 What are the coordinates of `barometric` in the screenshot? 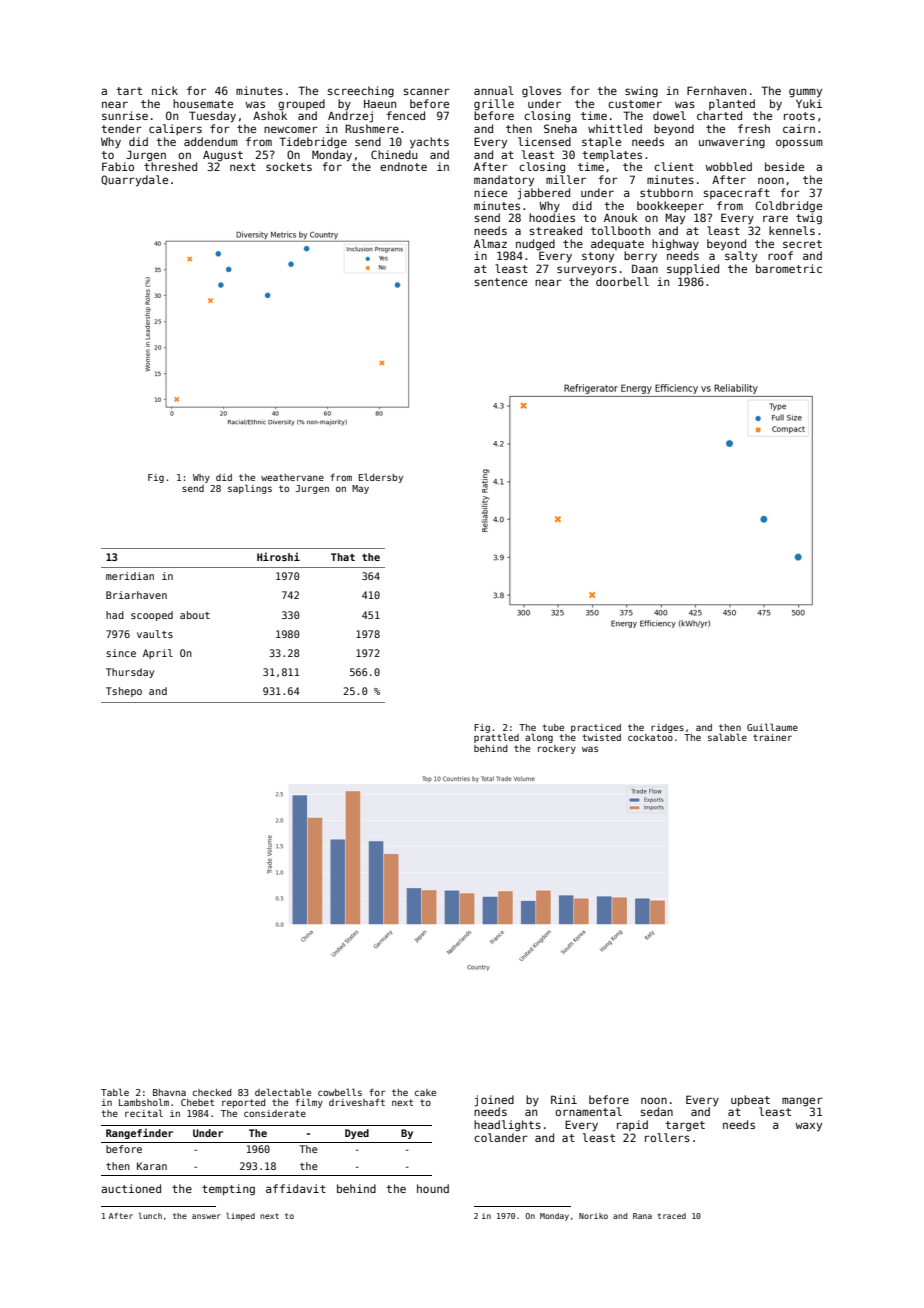 It's located at (789, 268).
